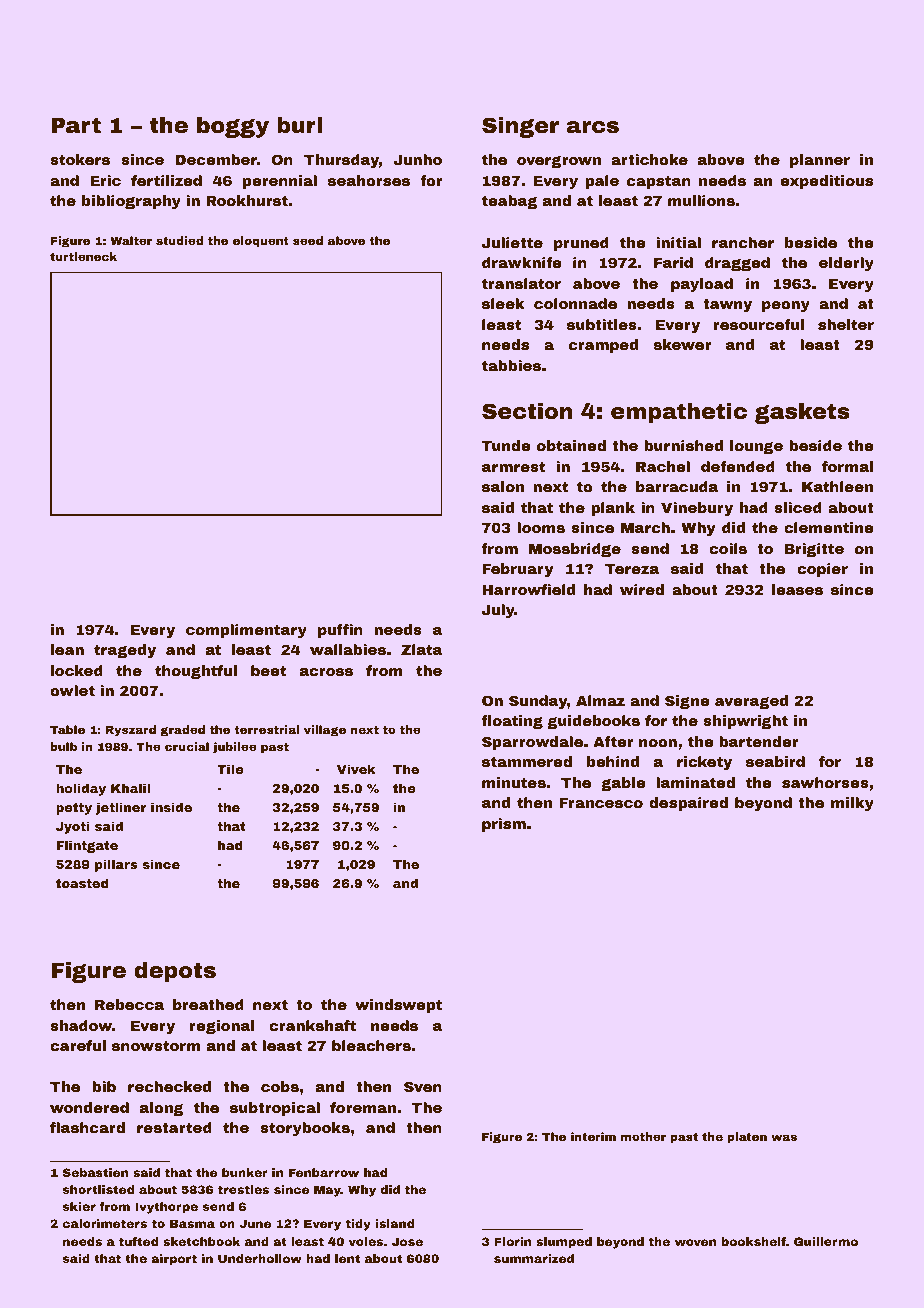  I want to click on was, so click(784, 1137).
